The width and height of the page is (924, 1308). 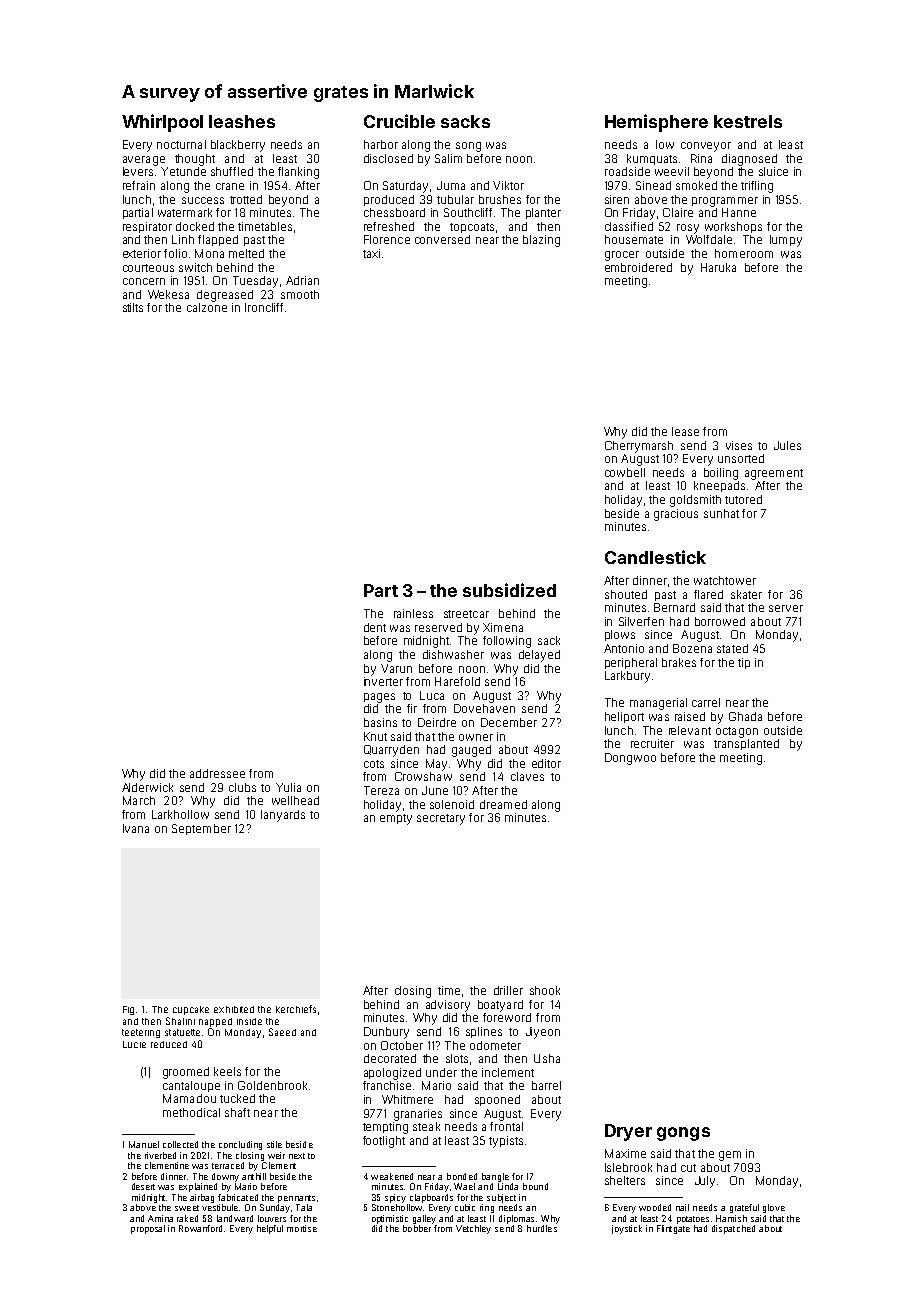 What do you see at coordinates (375, 627) in the page?
I see `dent` at bounding box center [375, 627].
